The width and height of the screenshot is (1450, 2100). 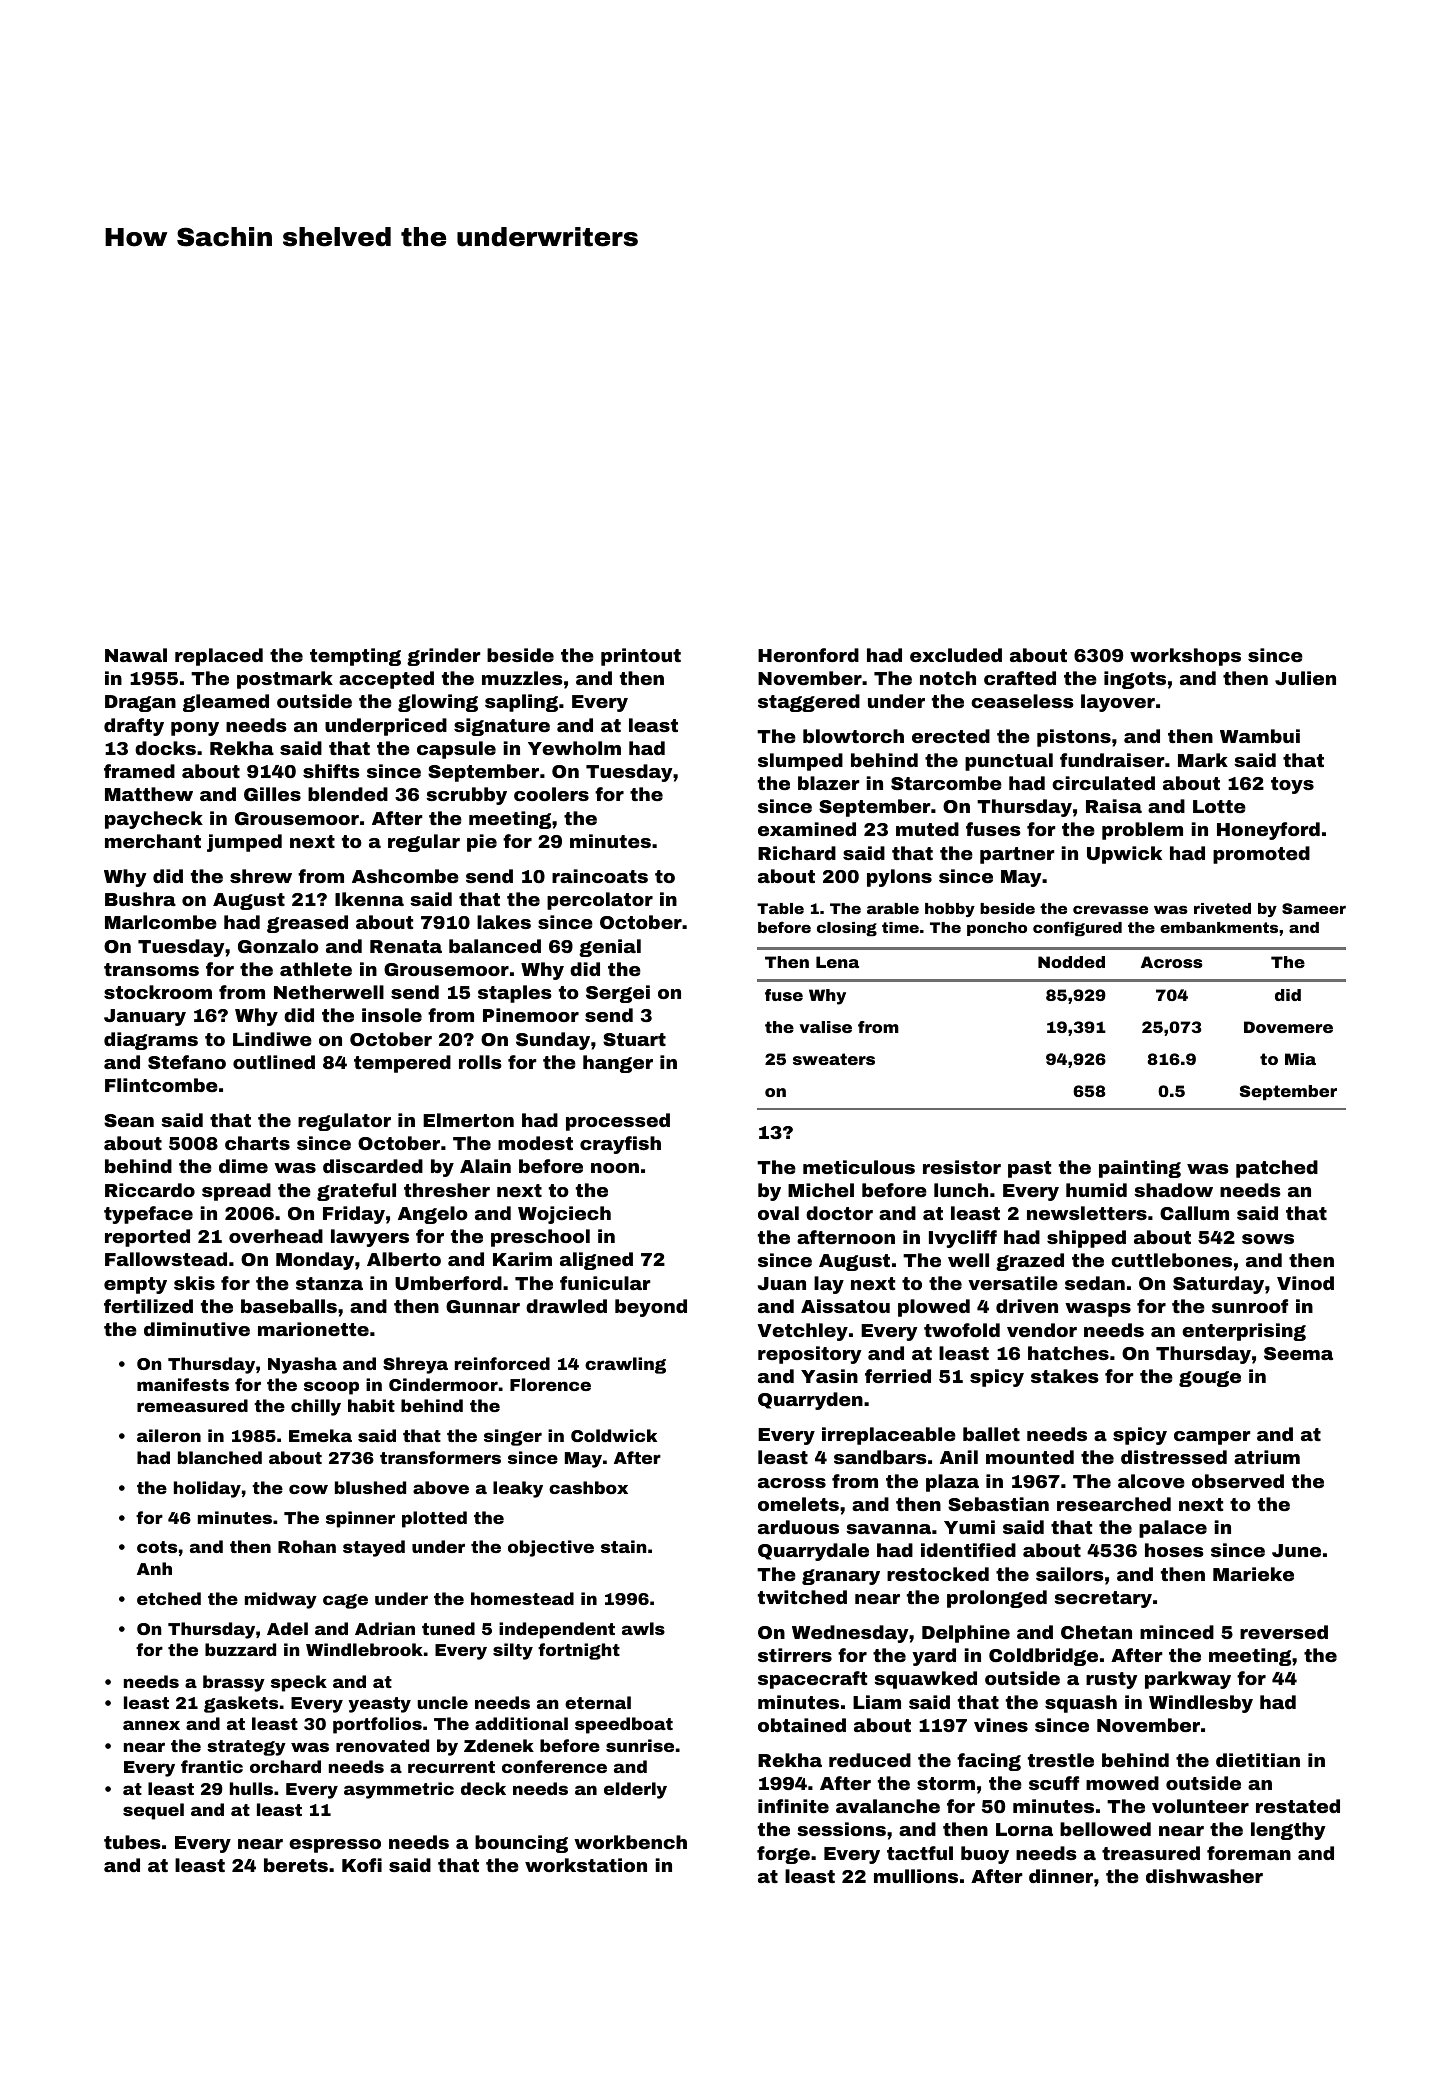 What do you see at coordinates (1061, 1876) in the screenshot?
I see `dinner` at bounding box center [1061, 1876].
